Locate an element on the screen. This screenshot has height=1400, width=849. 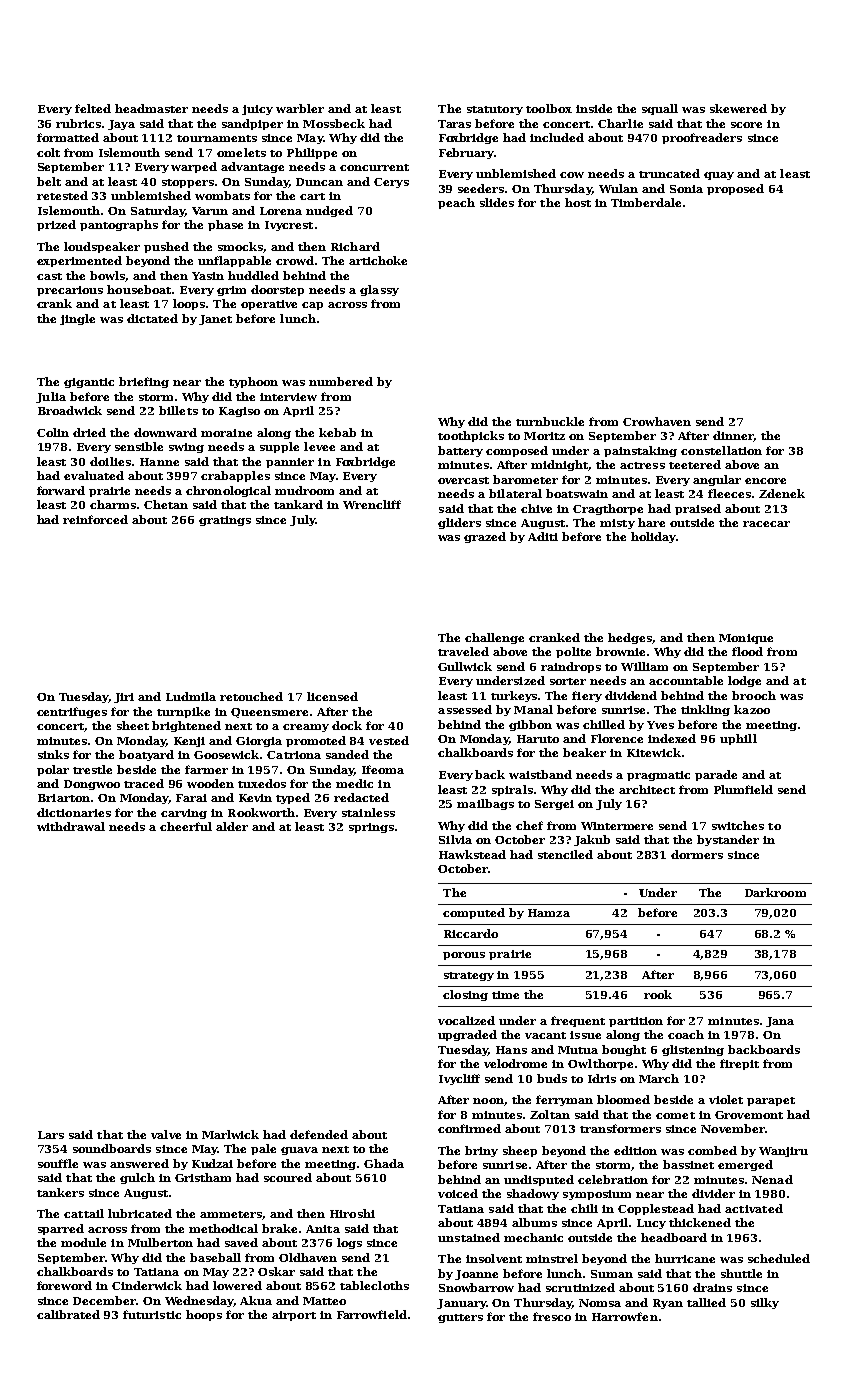
gigantic is located at coordinates (89, 383).
